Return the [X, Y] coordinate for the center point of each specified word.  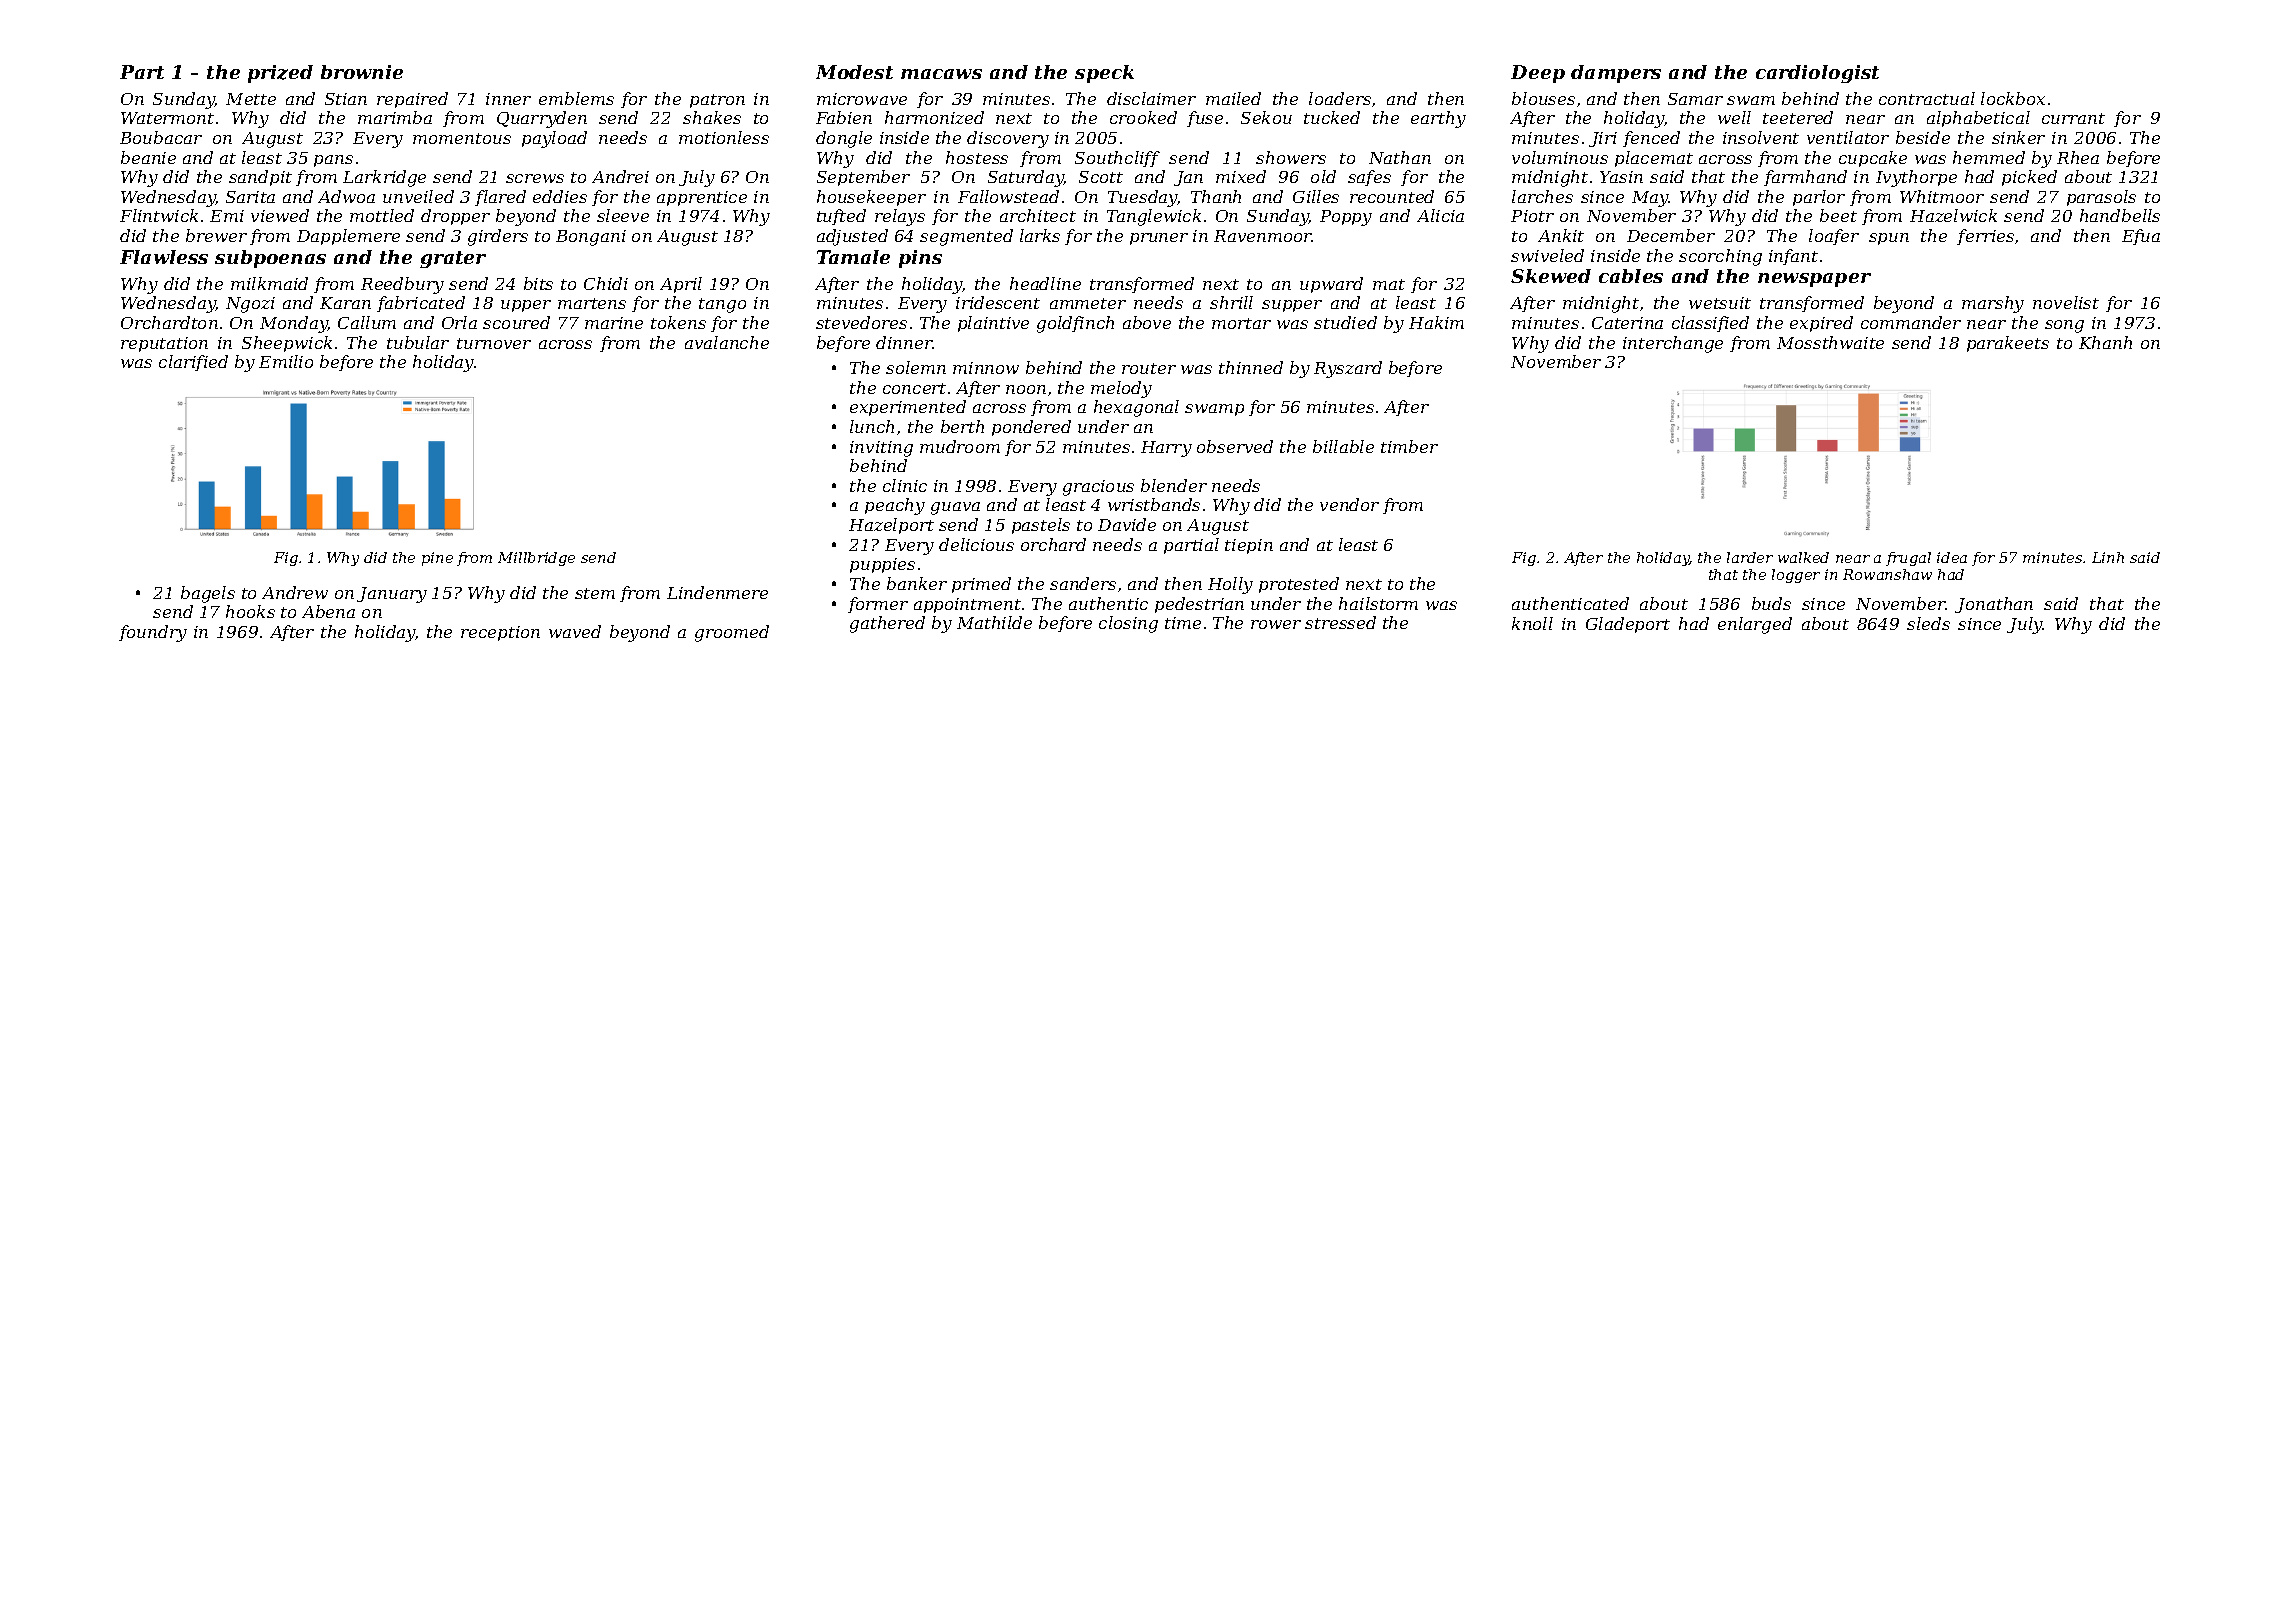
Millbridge [536, 559]
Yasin [1621, 177]
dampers [1616, 74]
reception [500, 633]
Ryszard [1348, 369]
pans [333, 161]
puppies [882, 565]
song [2064, 326]
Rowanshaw [1887, 574]
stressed [1340, 622]
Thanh [1216, 196]
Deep [1538, 74]
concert [914, 388]
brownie [362, 72]
